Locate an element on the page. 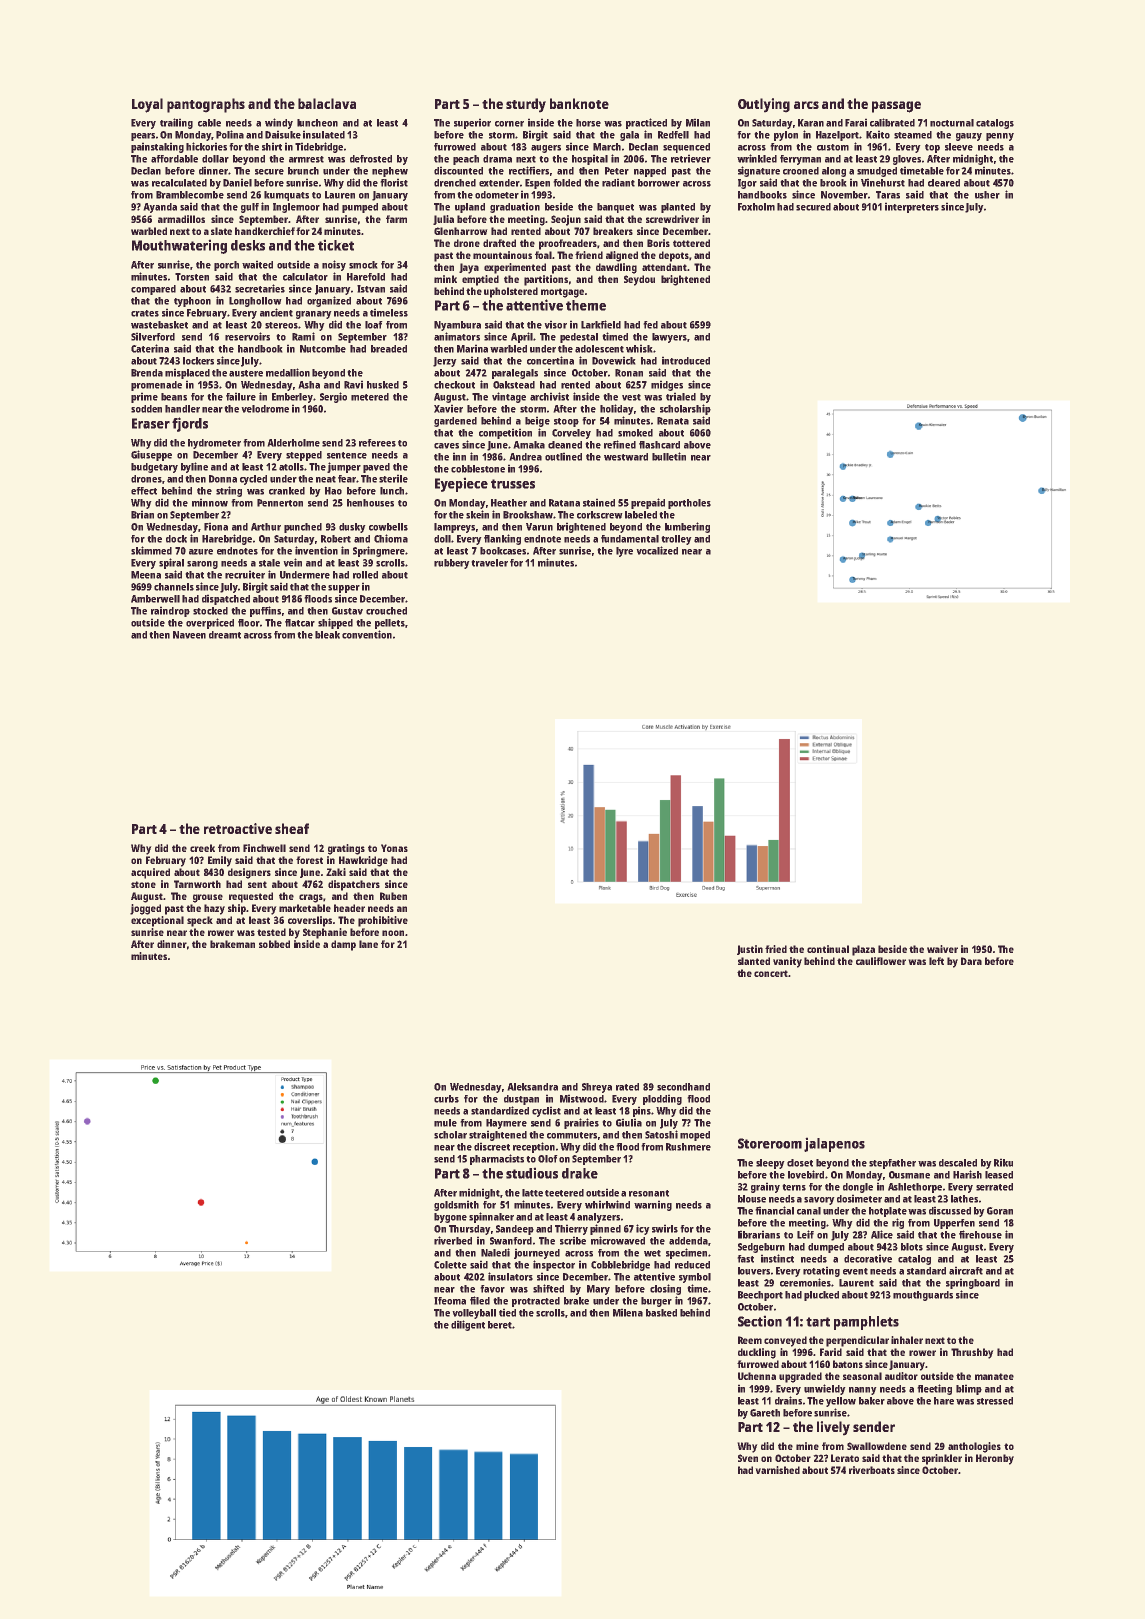 The image size is (1145, 1619). sleeve is located at coordinates (959, 147).
